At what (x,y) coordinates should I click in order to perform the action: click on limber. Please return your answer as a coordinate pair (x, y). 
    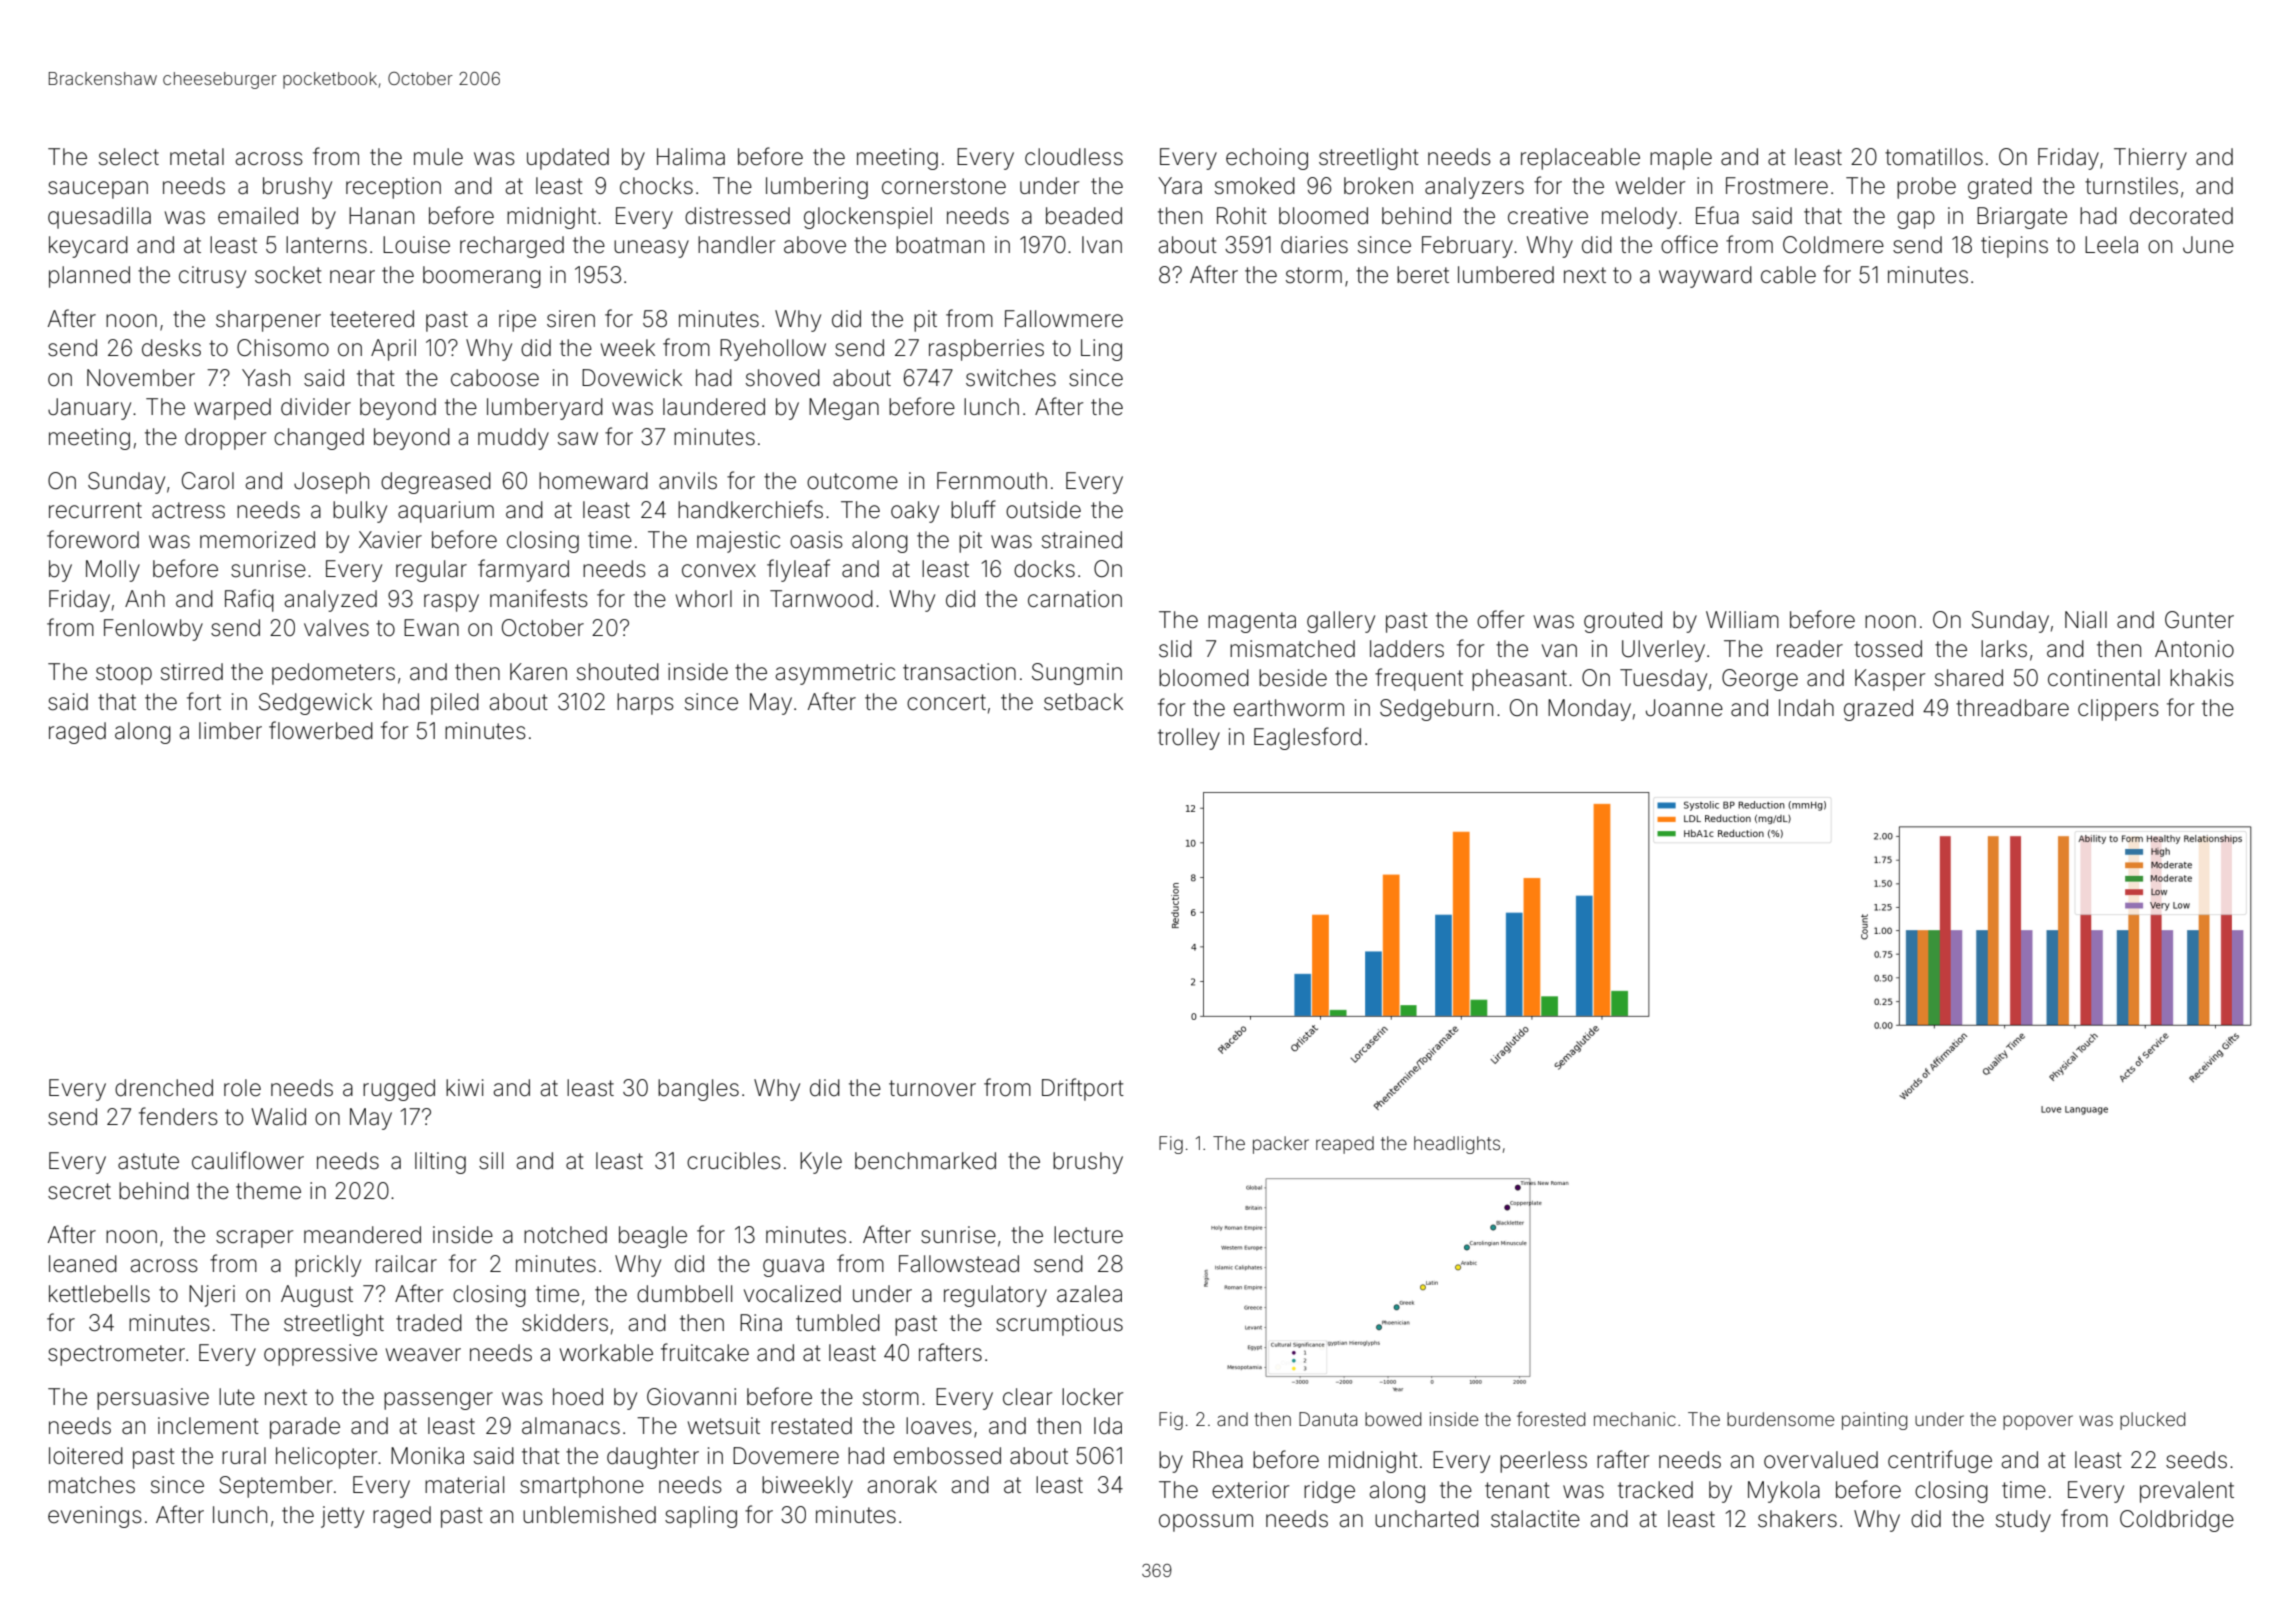
    Looking at the image, I should click on (230, 731).
